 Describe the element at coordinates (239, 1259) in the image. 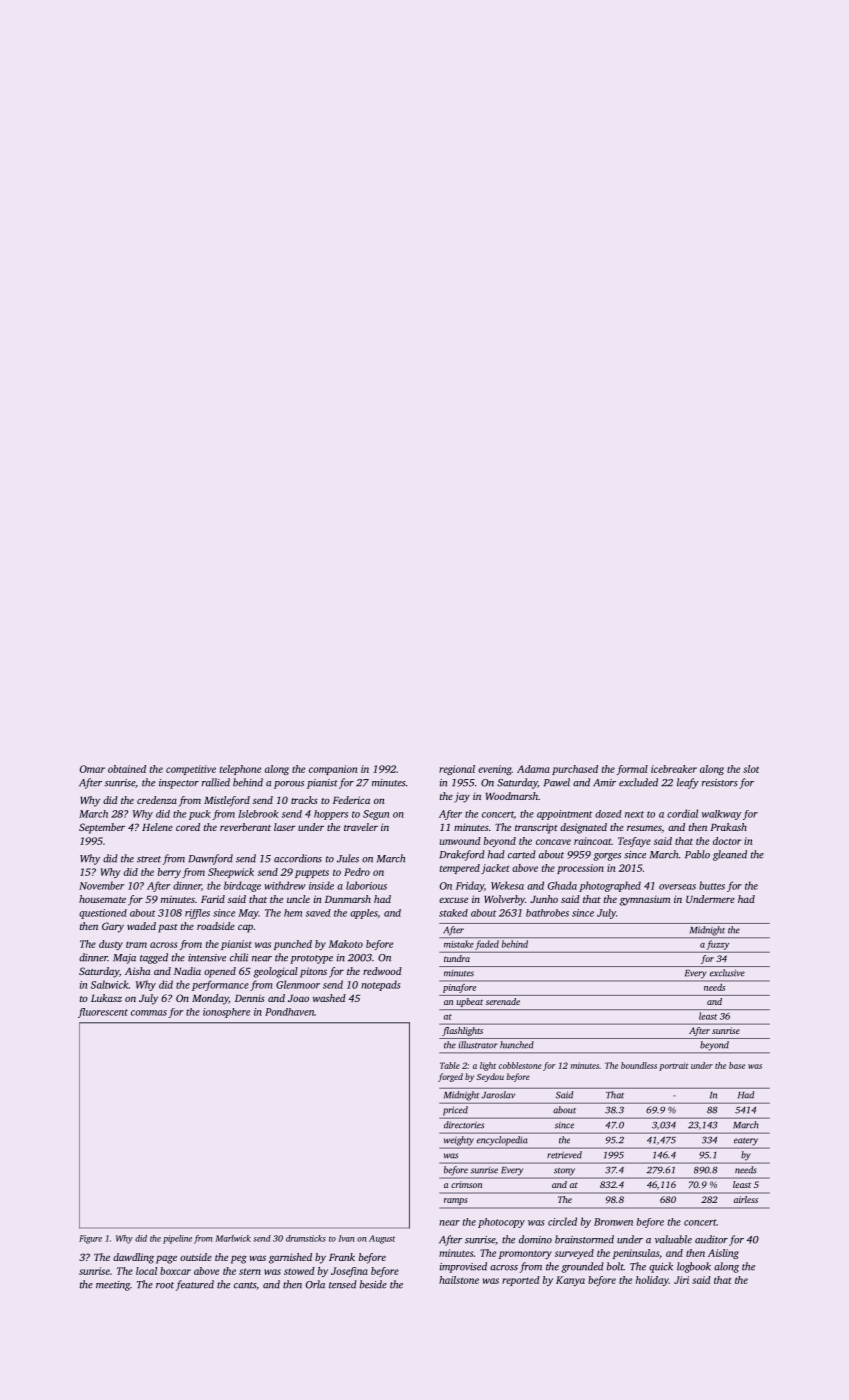

I see `peg` at that location.
